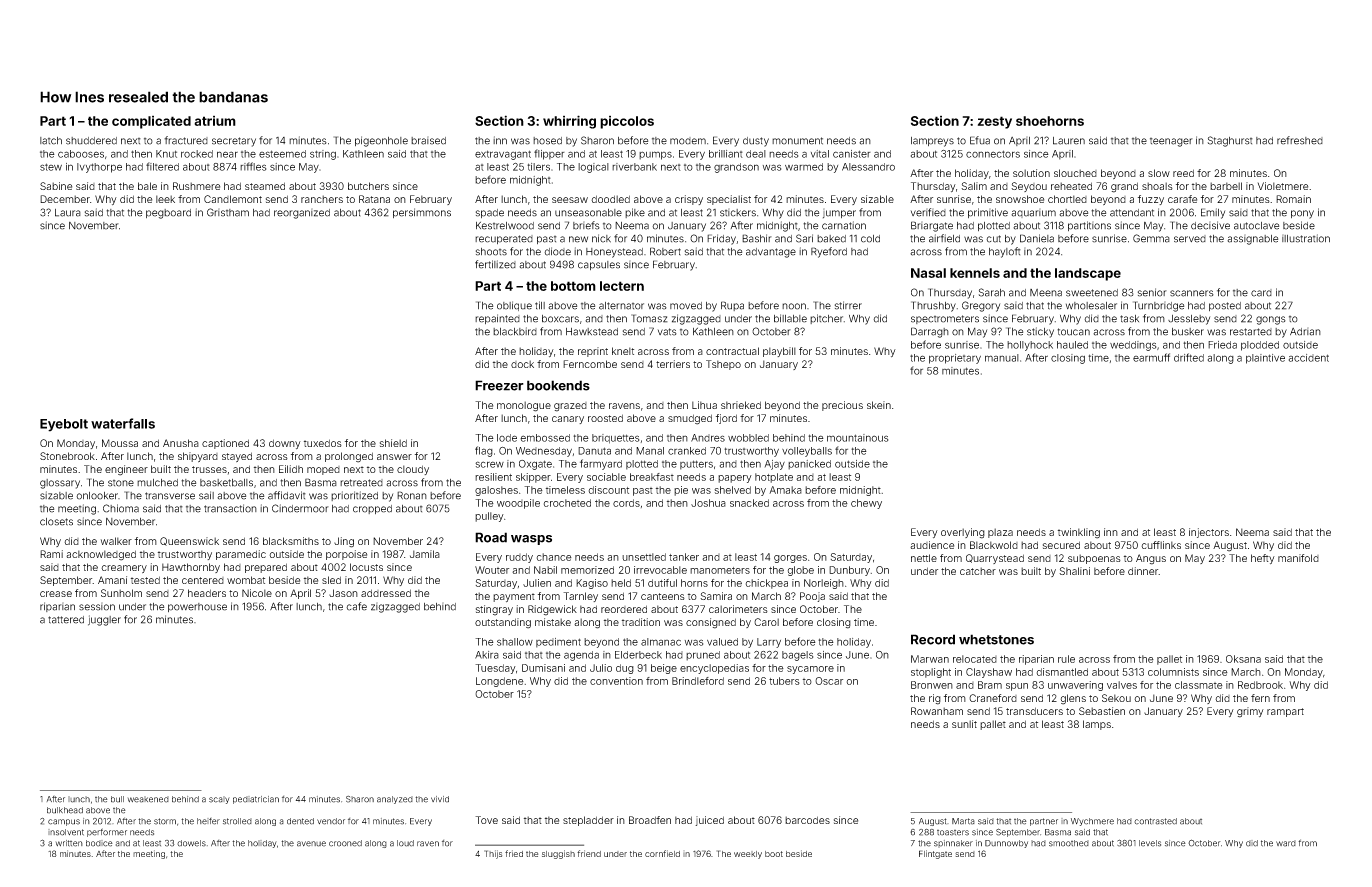  I want to click on Lauren, so click(1069, 141).
